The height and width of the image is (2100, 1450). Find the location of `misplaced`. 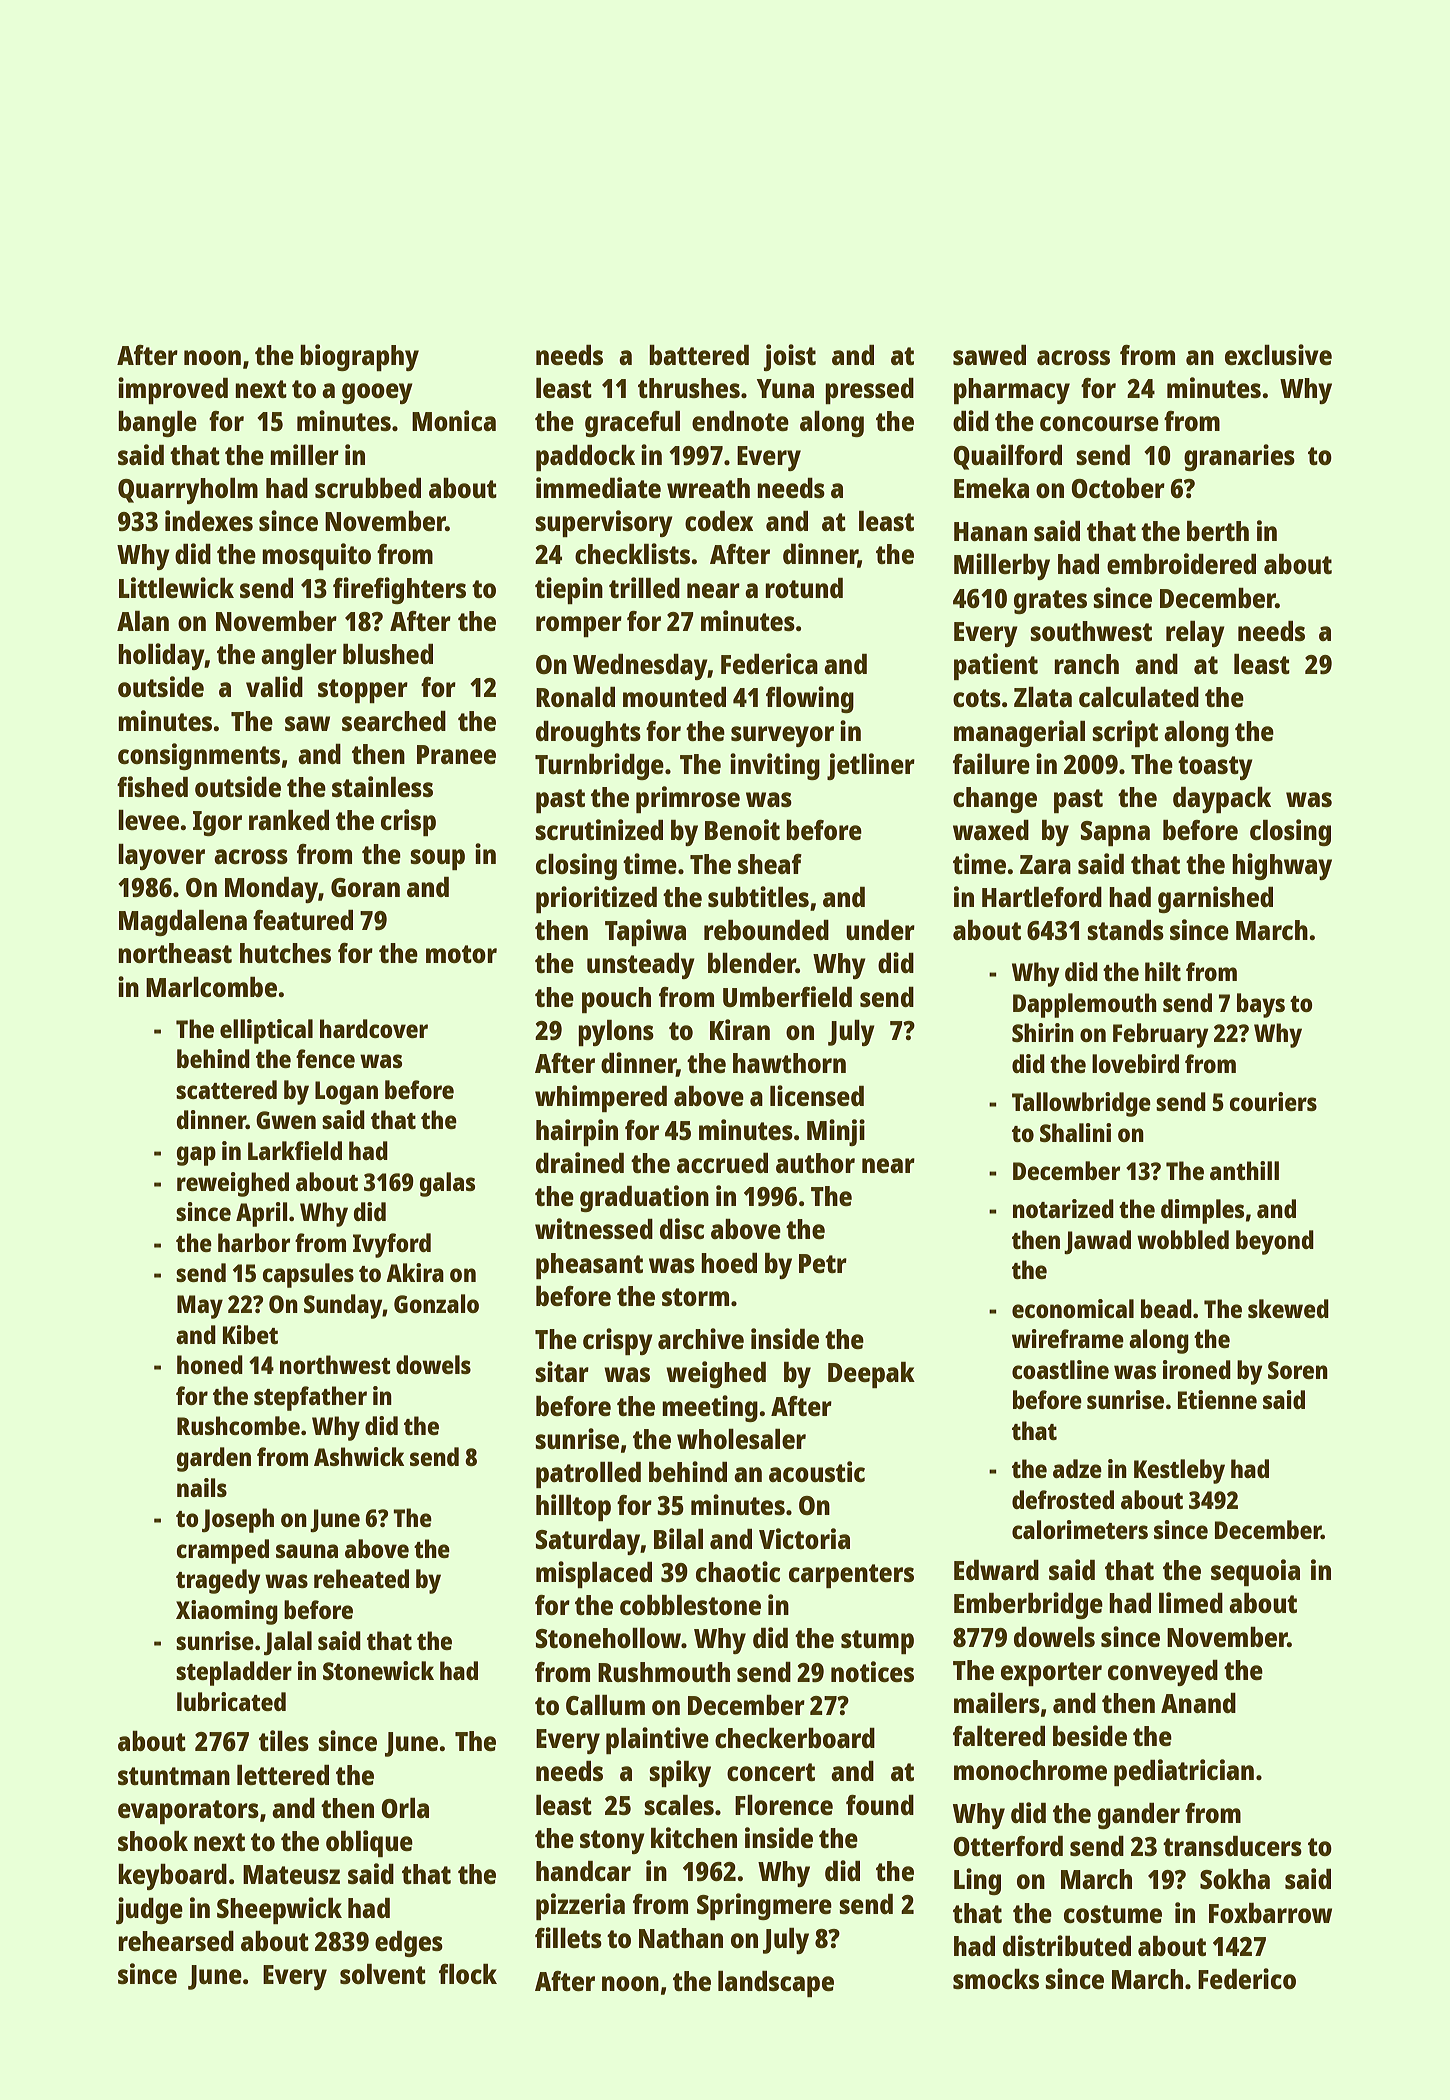

misplaced is located at coordinates (594, 1574).
